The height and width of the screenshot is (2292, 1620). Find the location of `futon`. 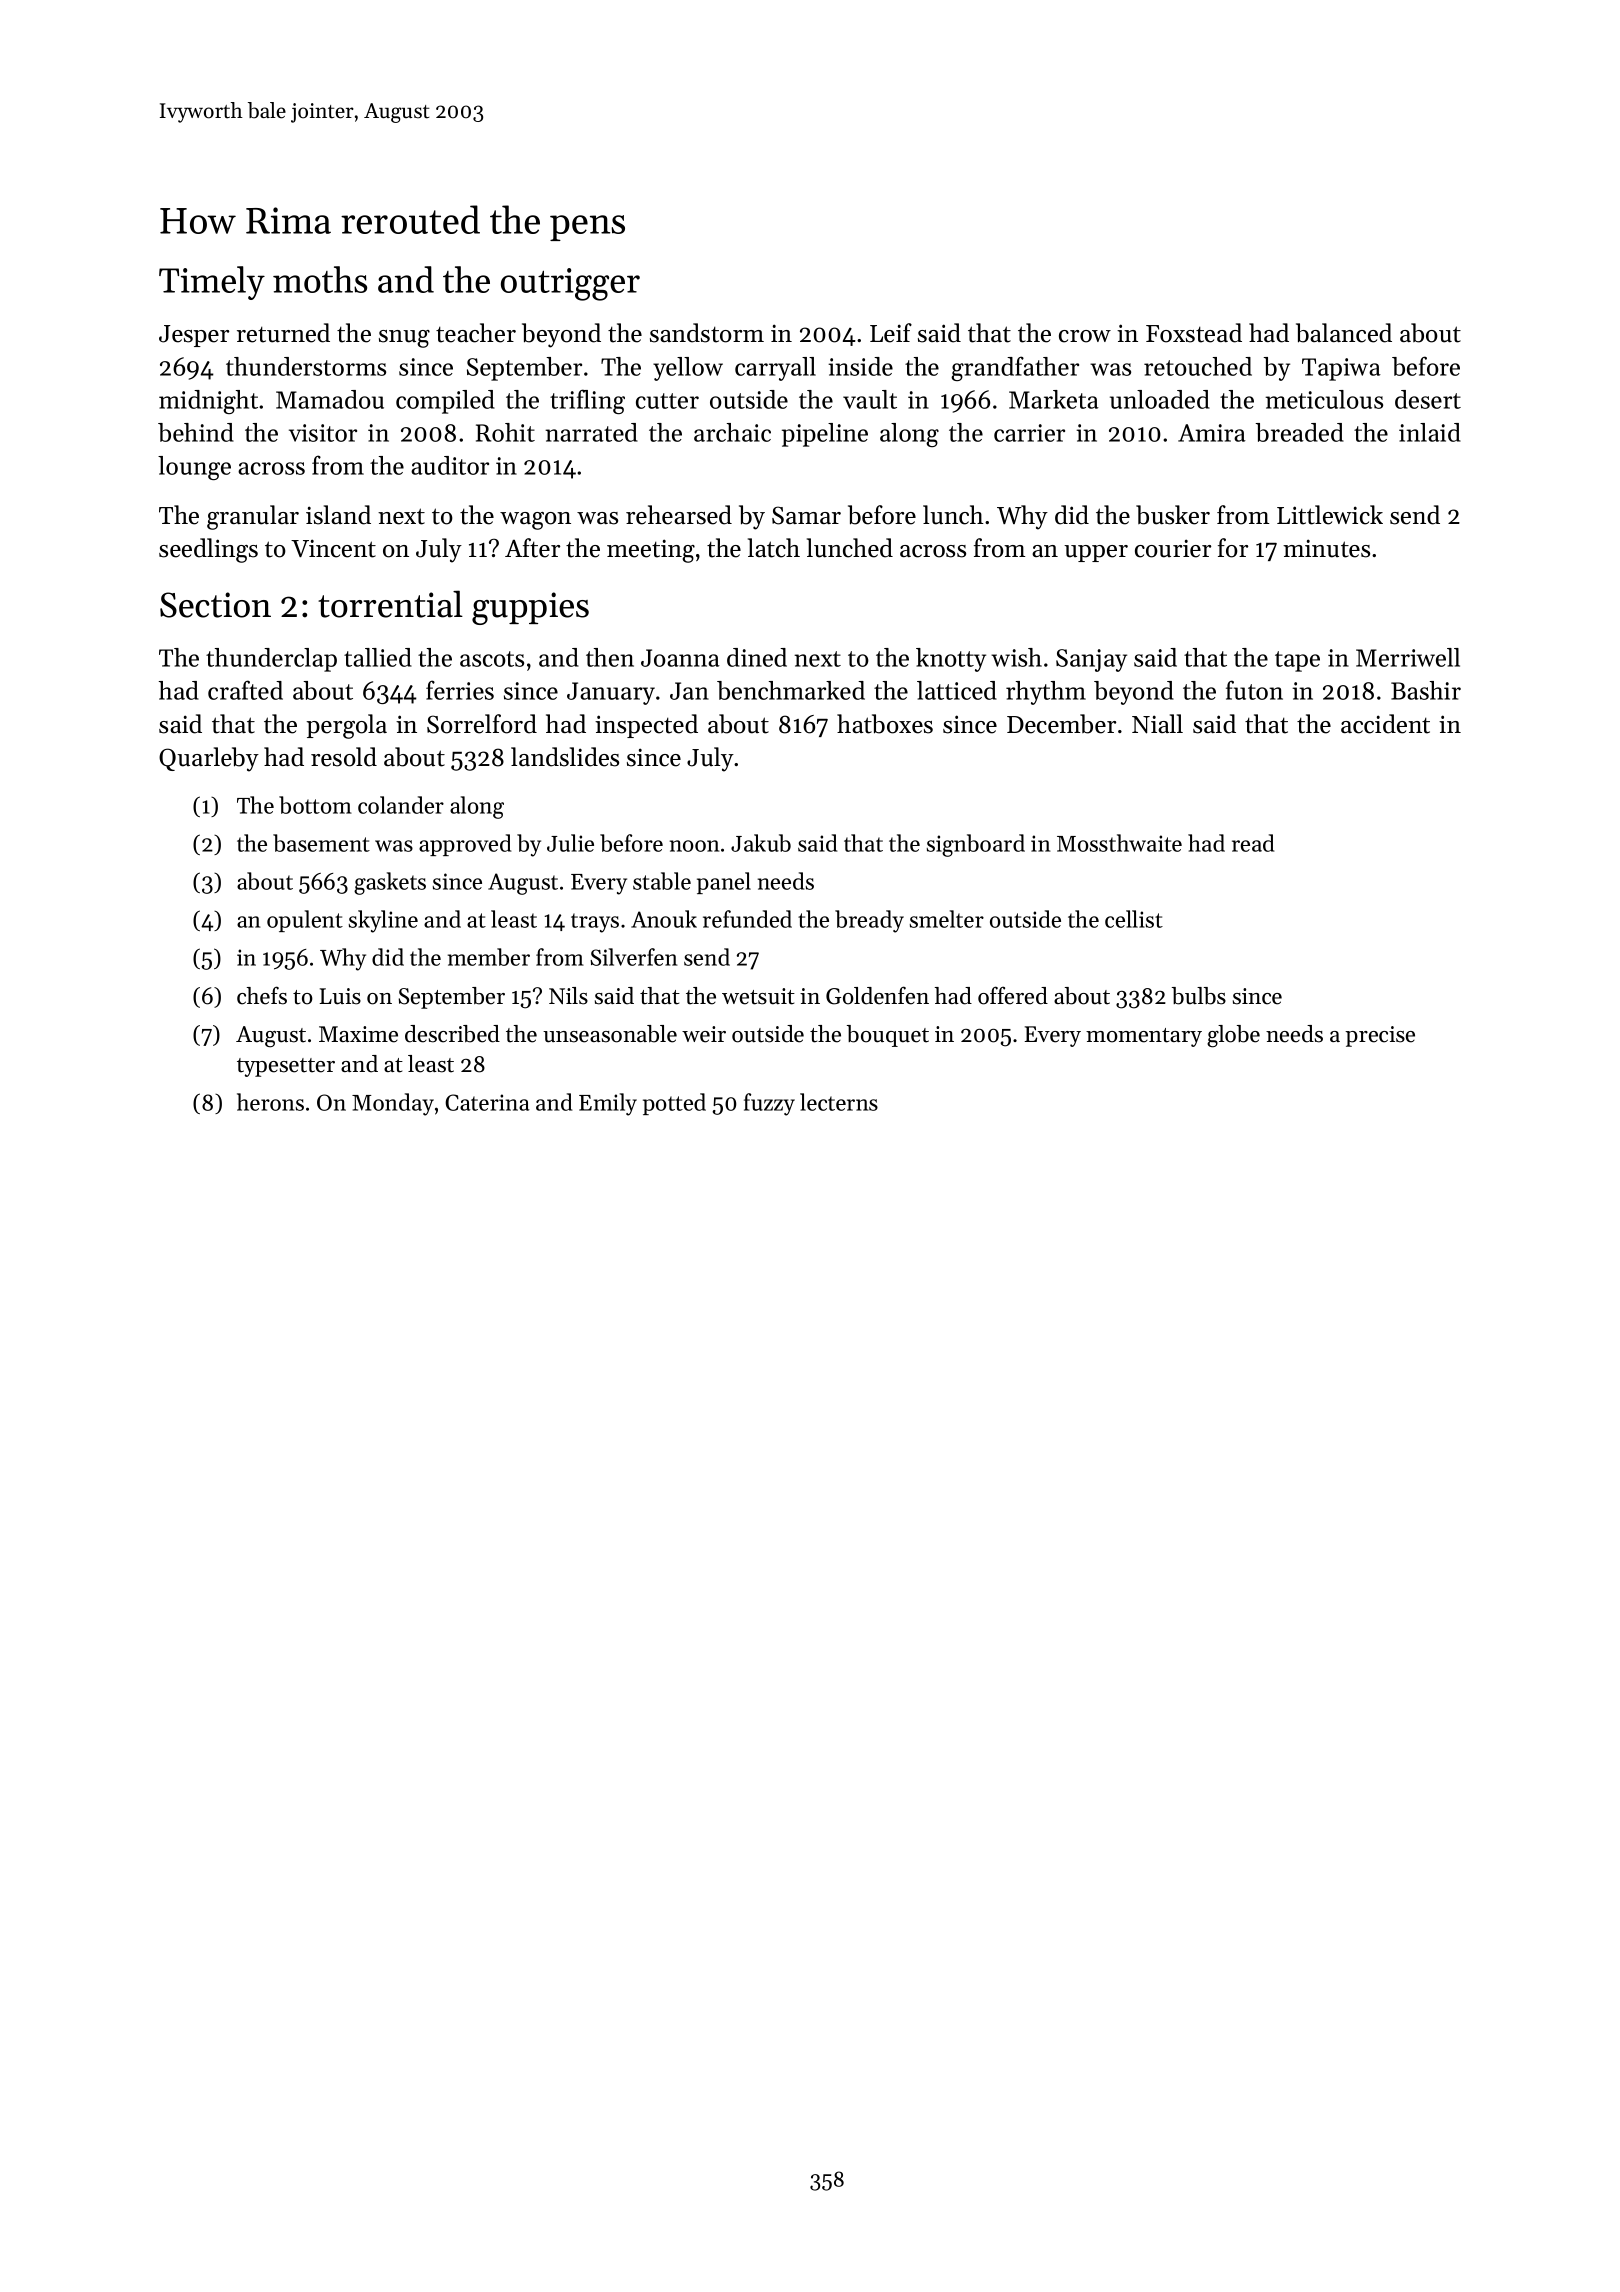

futon is located at coordinates (1254, 690).
